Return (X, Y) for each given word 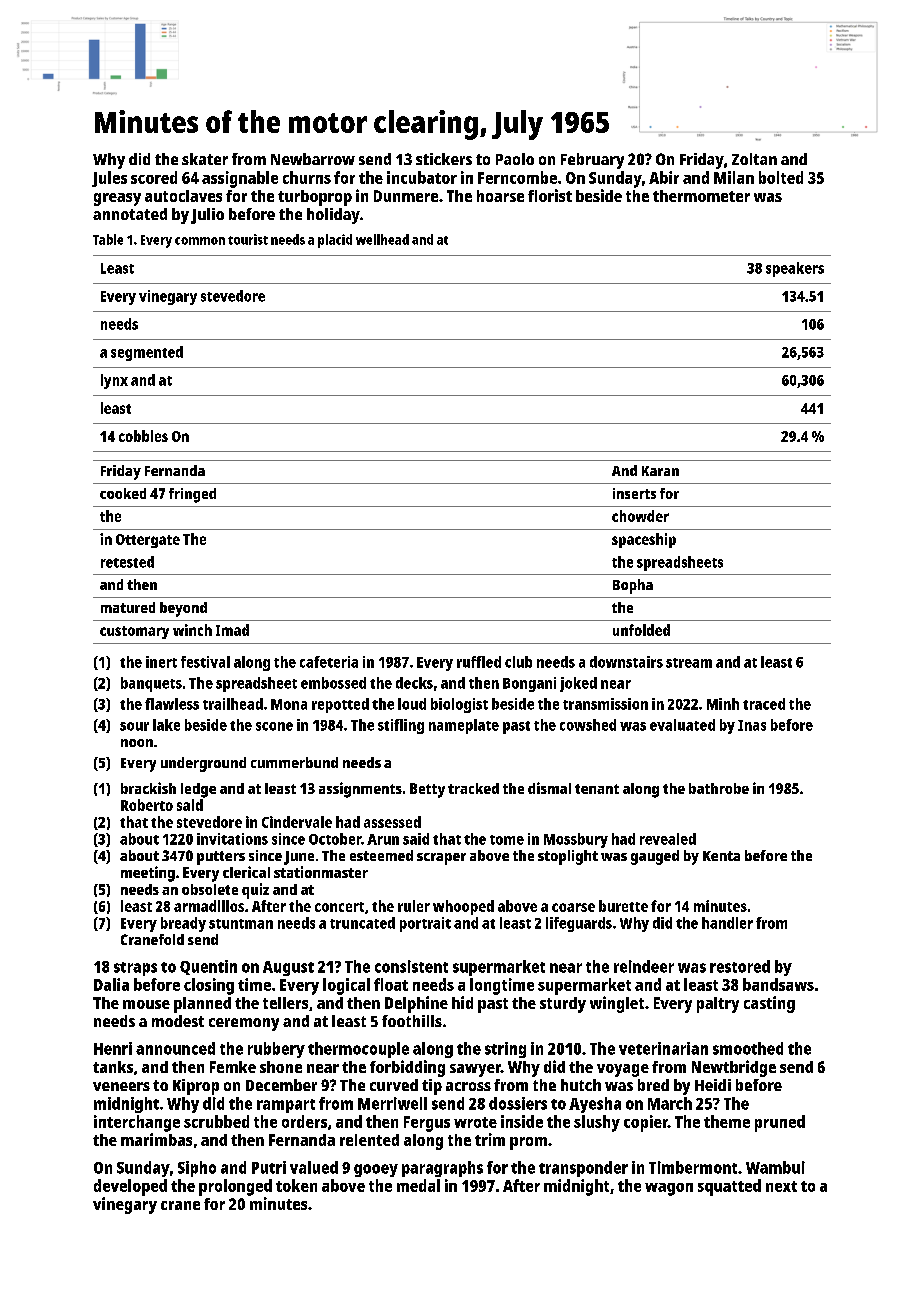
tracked (473, 788)
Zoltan (754, 159)
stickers (444, 159)
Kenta (721, 856)
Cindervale (297, 822)
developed (130, 1187)
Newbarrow (313, 159)
